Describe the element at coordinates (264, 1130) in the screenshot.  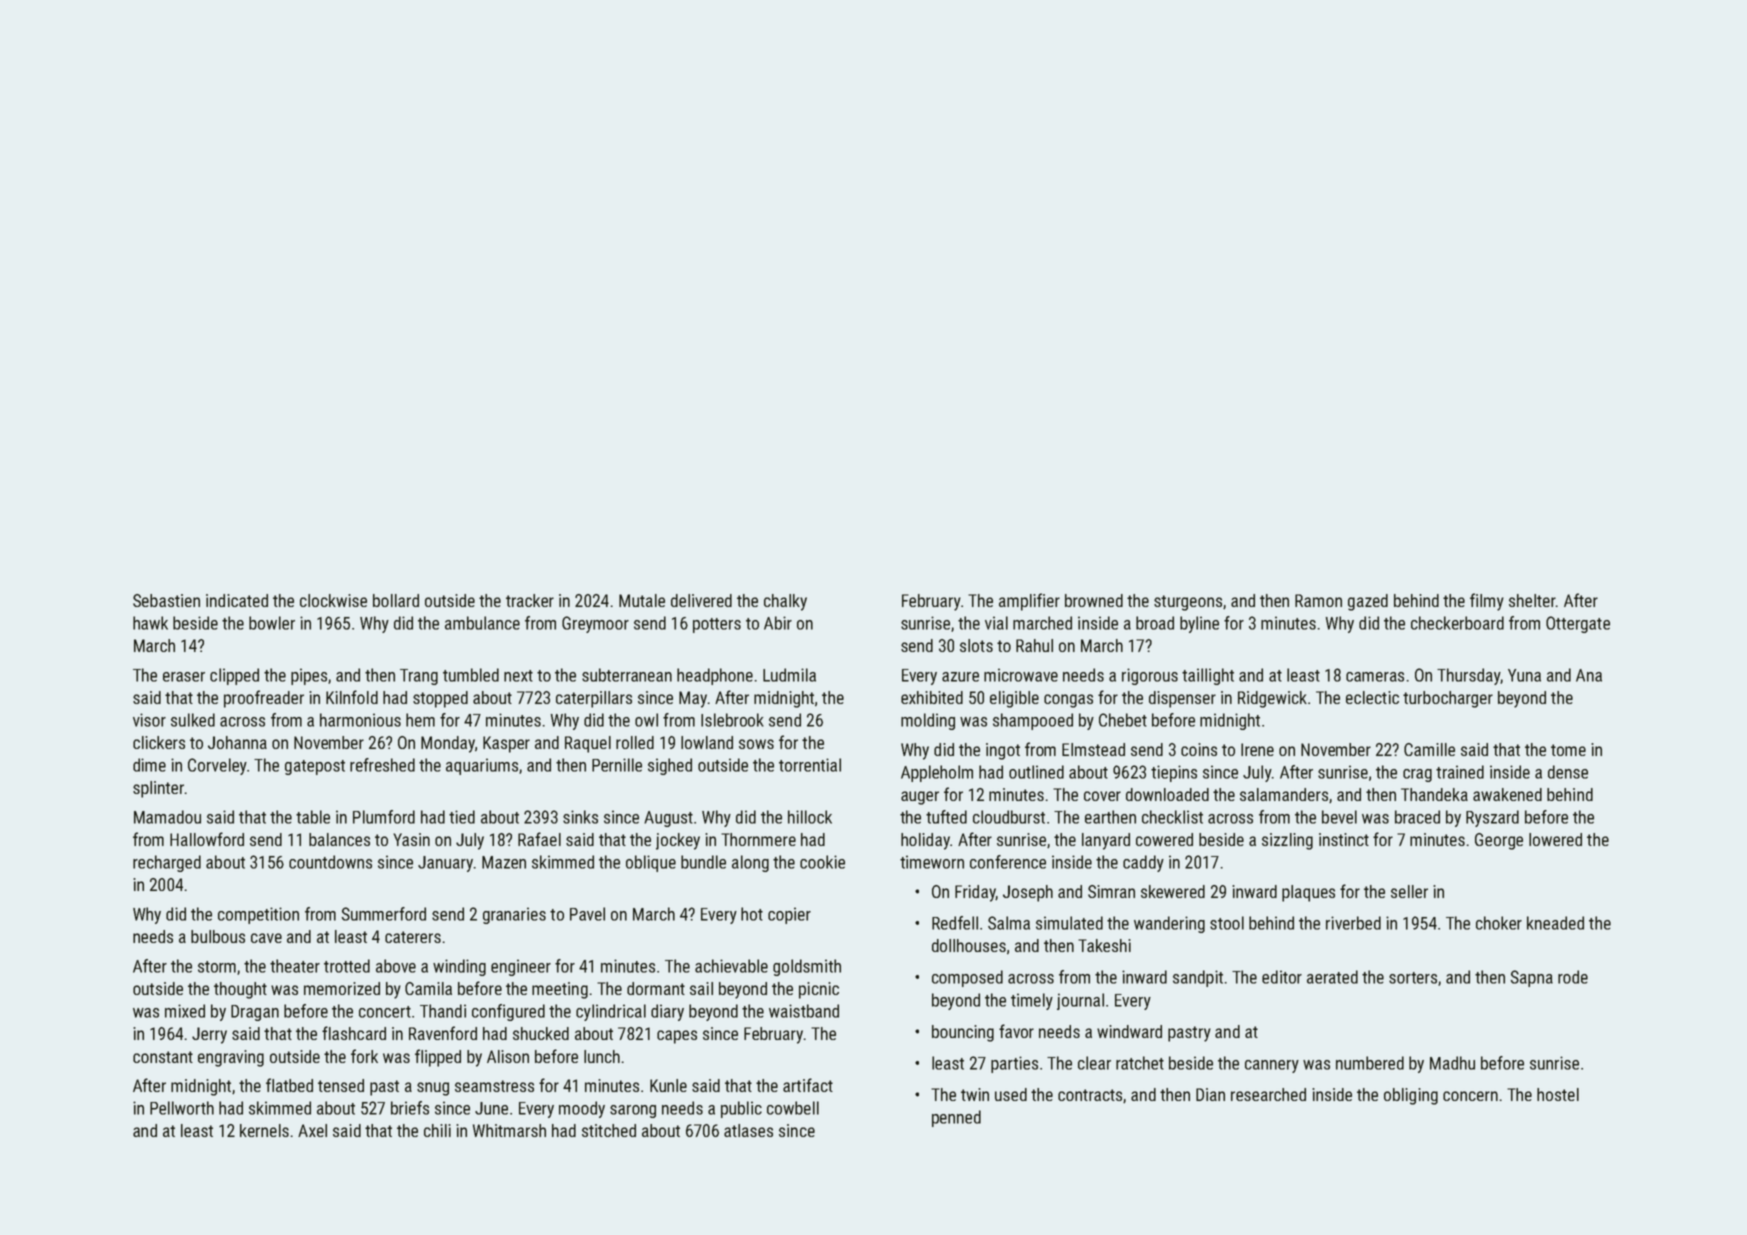
I see `kernels` at that location.
